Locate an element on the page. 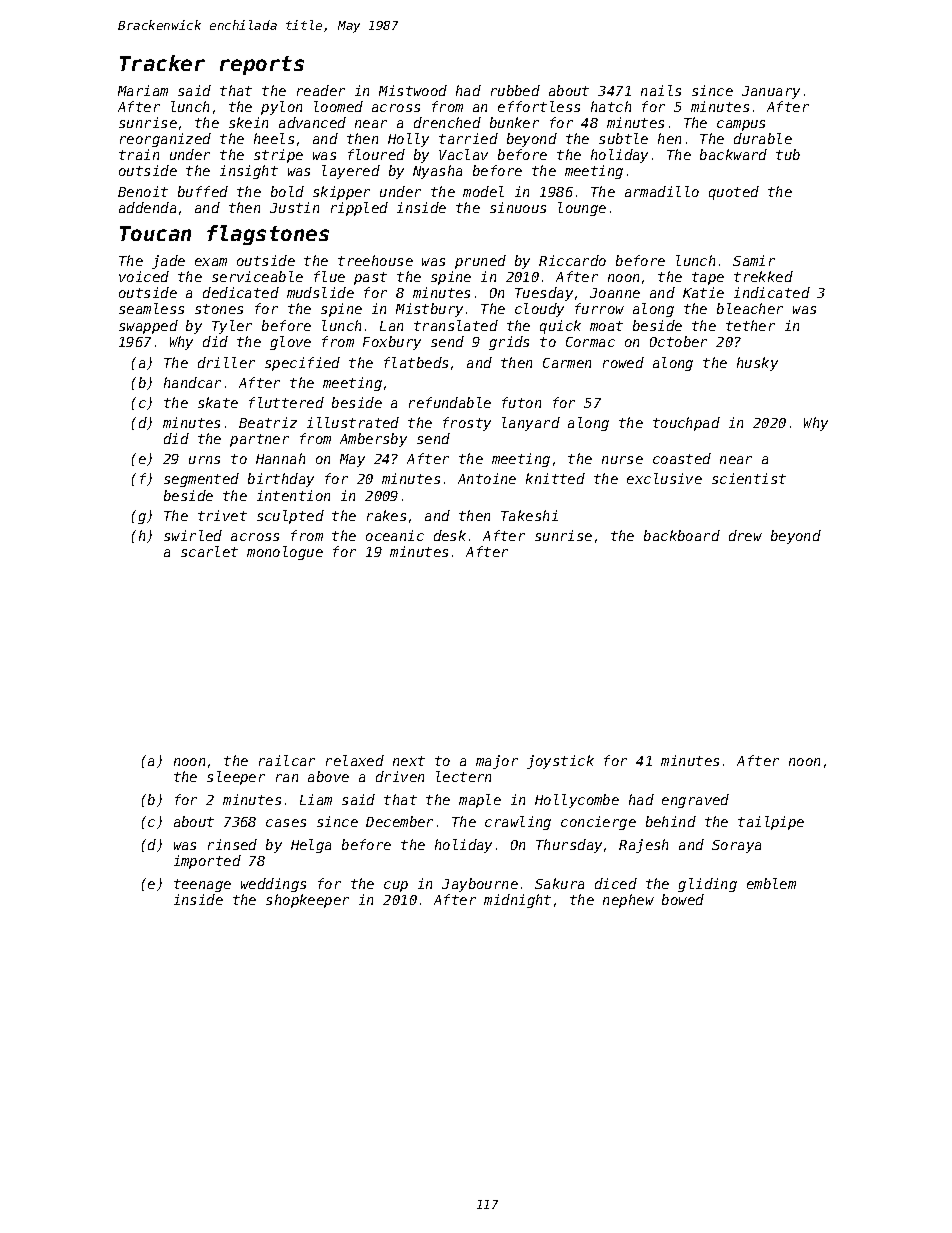 Image resolution: width=952 pixels, height=1233 pixels. Tracker is located at coordinates (162, 63).
